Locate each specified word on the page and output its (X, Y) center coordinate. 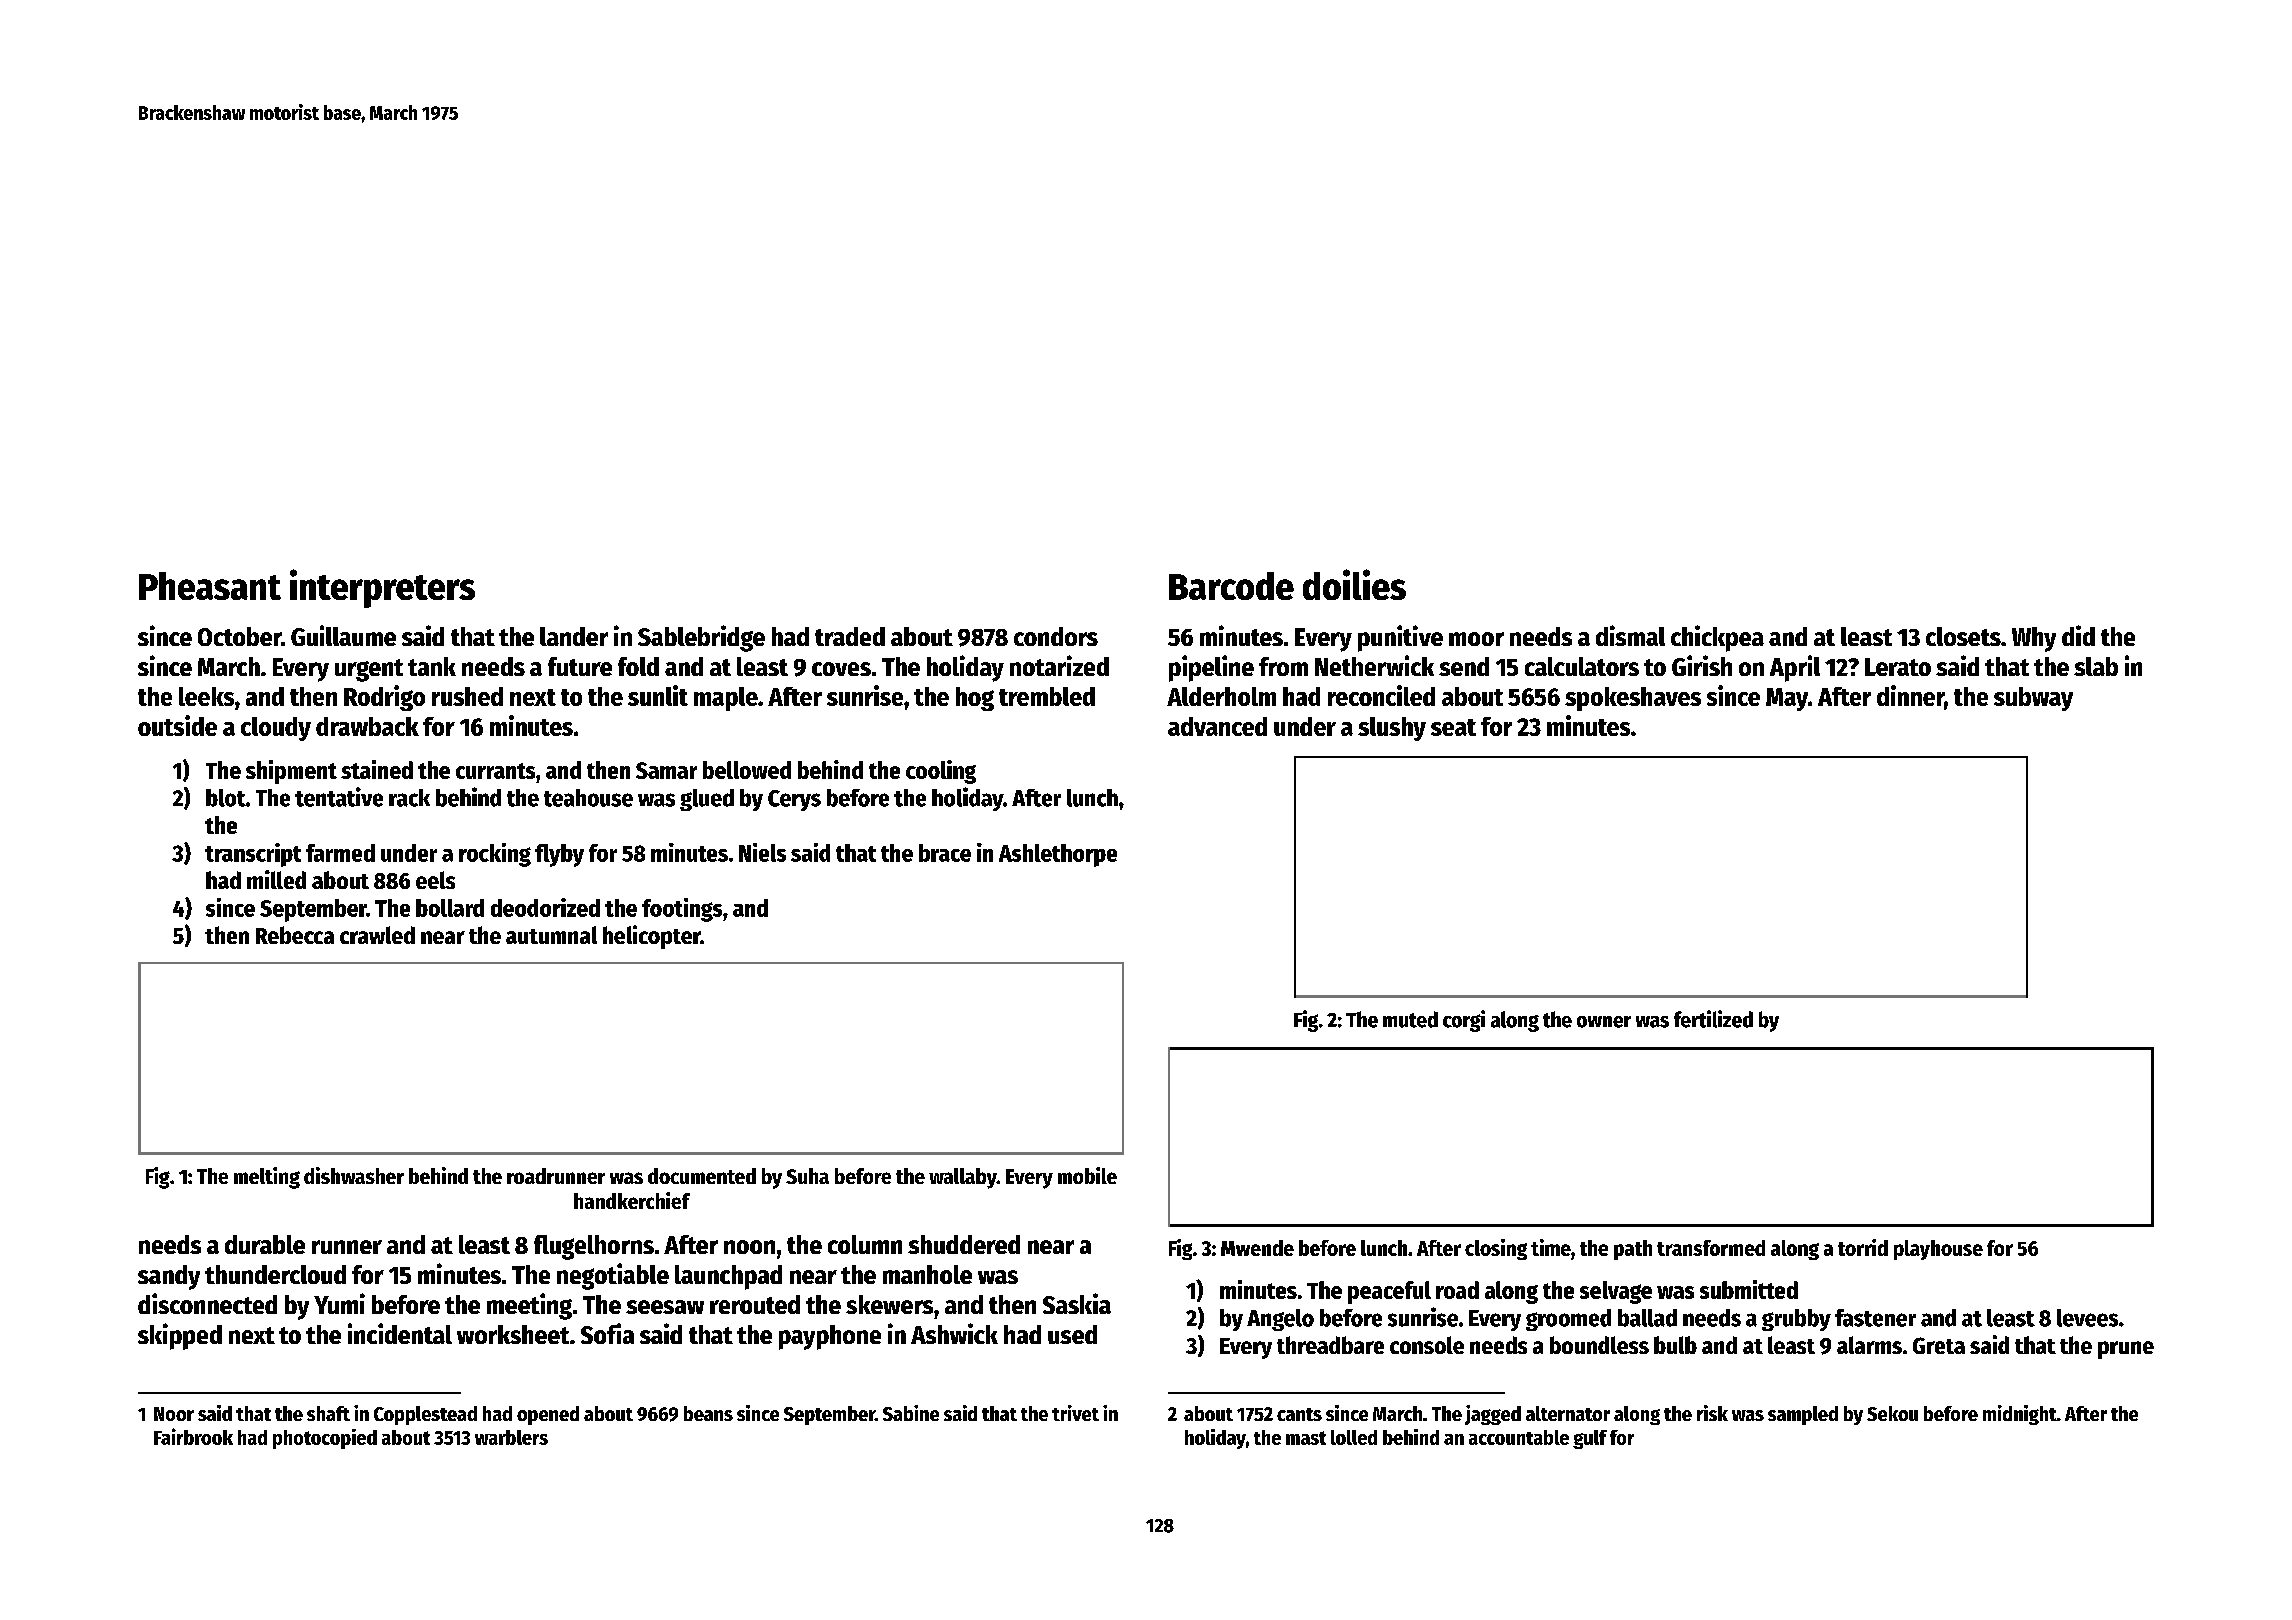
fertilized (1713, 1019)
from (1283, 666)
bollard (450, 908)
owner (1604, 1022)
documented (702, 1176)
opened (548, 1415)
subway (2033, 699)
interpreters (382, 588)
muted (1410, 1019)
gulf (1590, 1439)
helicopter (652, 937)
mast (1306, 1438)
